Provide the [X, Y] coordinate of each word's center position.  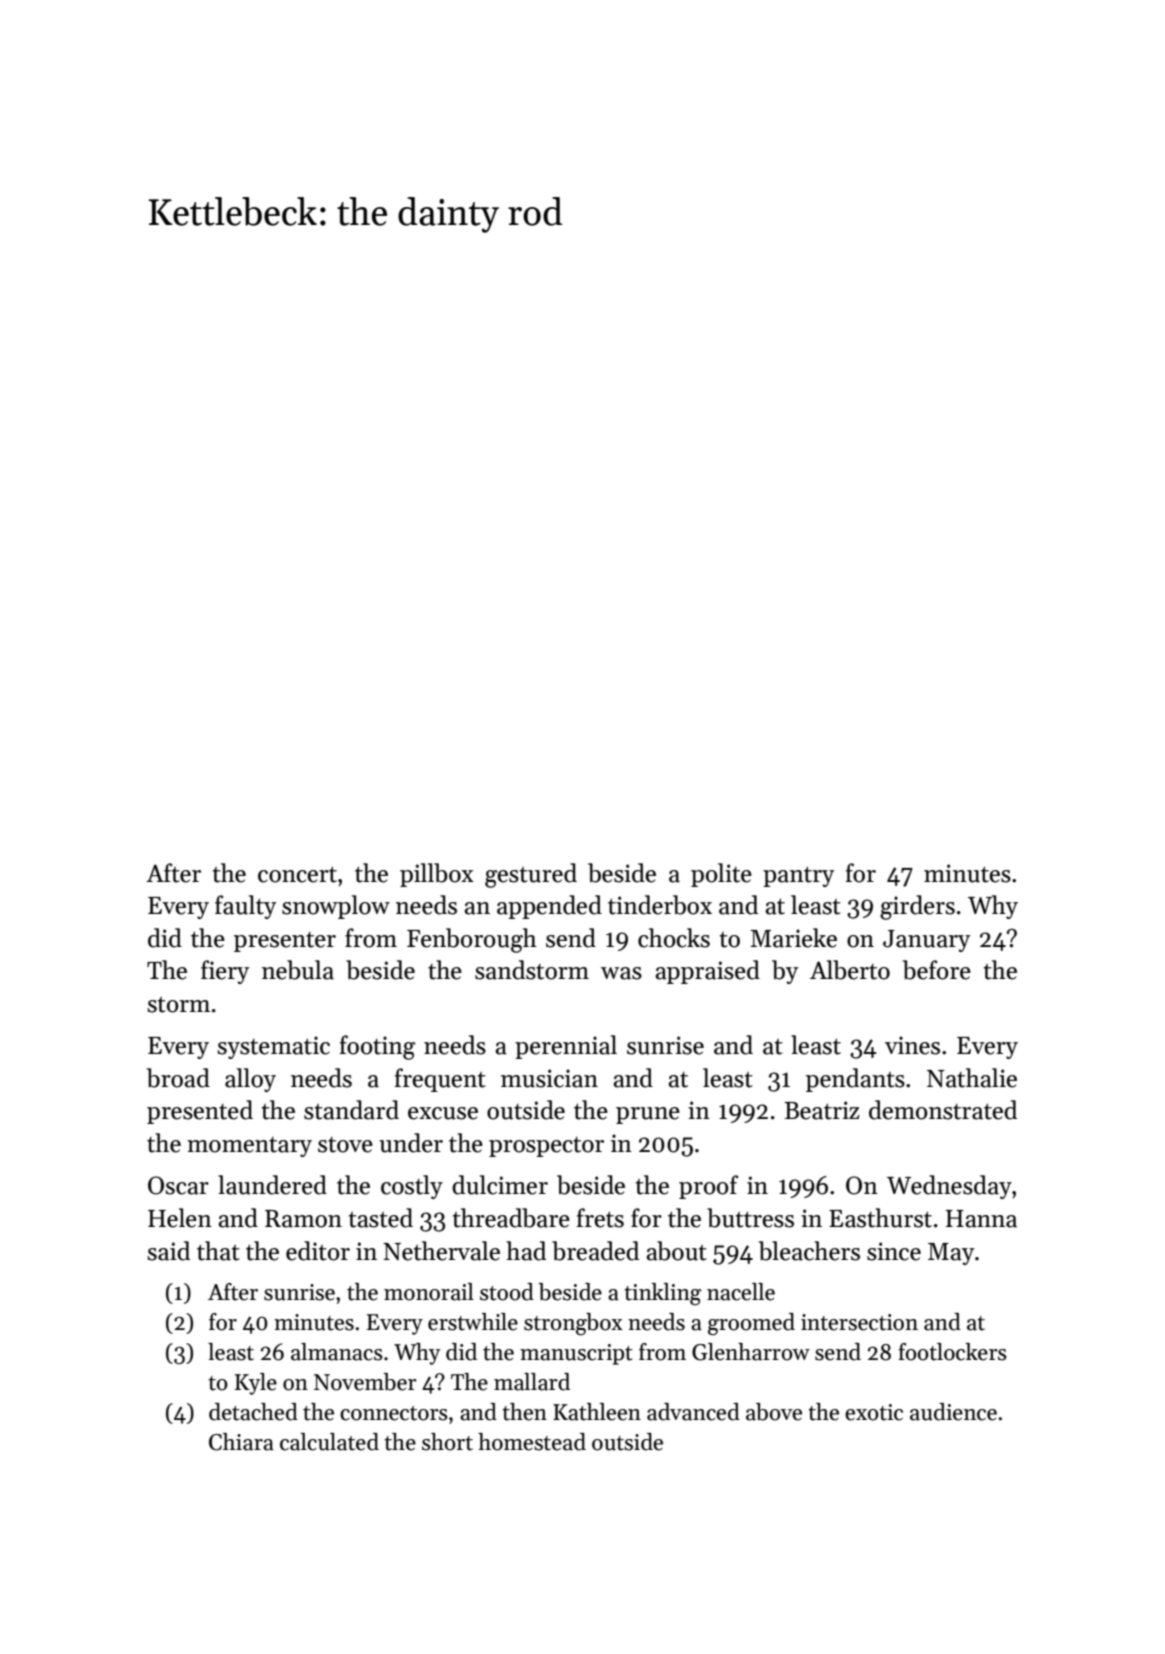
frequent [440, 1080]
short [447, 1442]
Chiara [241, 1442]
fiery [225, 972]
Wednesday [949, 1187]
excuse [443, 1113]
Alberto [850, 970]
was [621, 973]
